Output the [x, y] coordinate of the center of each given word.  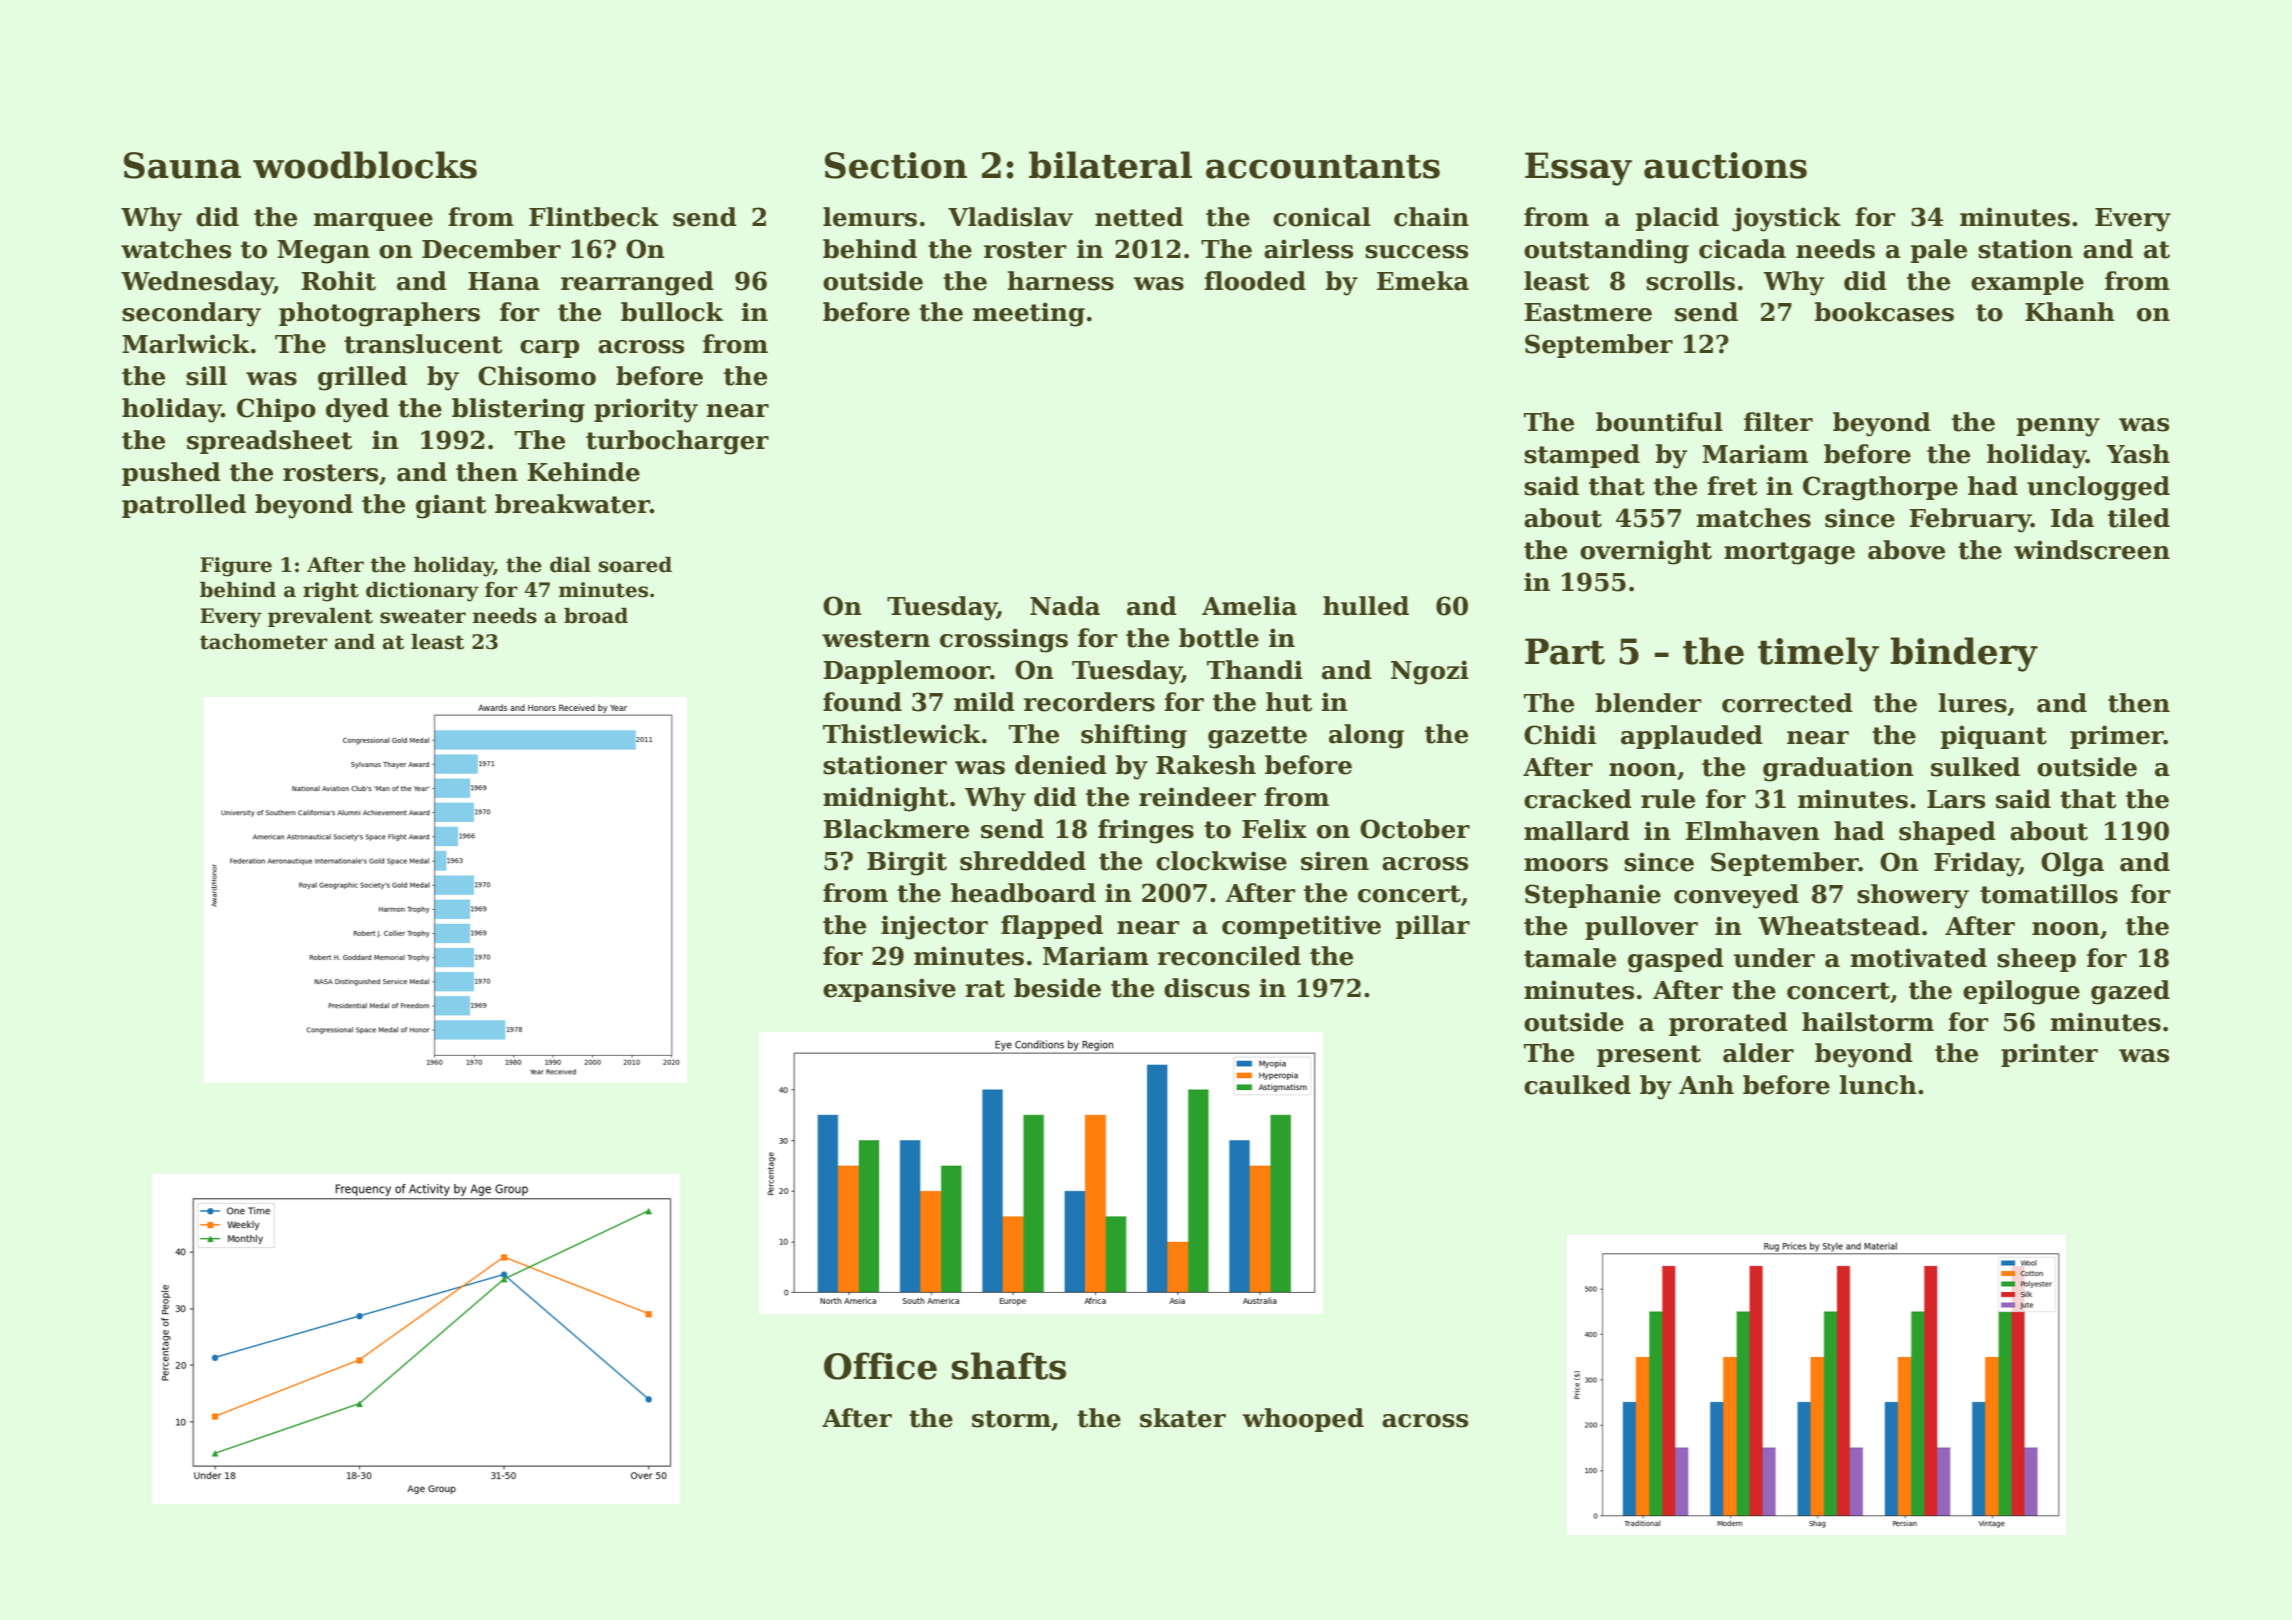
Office [880, 1366]
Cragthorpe [1880, 488]
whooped [1303, 1420]
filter [1778, 422]
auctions [1725, 165]
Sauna [182, 165]
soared [635, 565]
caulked [1577, 1085]
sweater [423, 616]
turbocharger [677, 442]
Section [896, 165]
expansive [889, 990]
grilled [362, 378]
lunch [1878, 1085]
